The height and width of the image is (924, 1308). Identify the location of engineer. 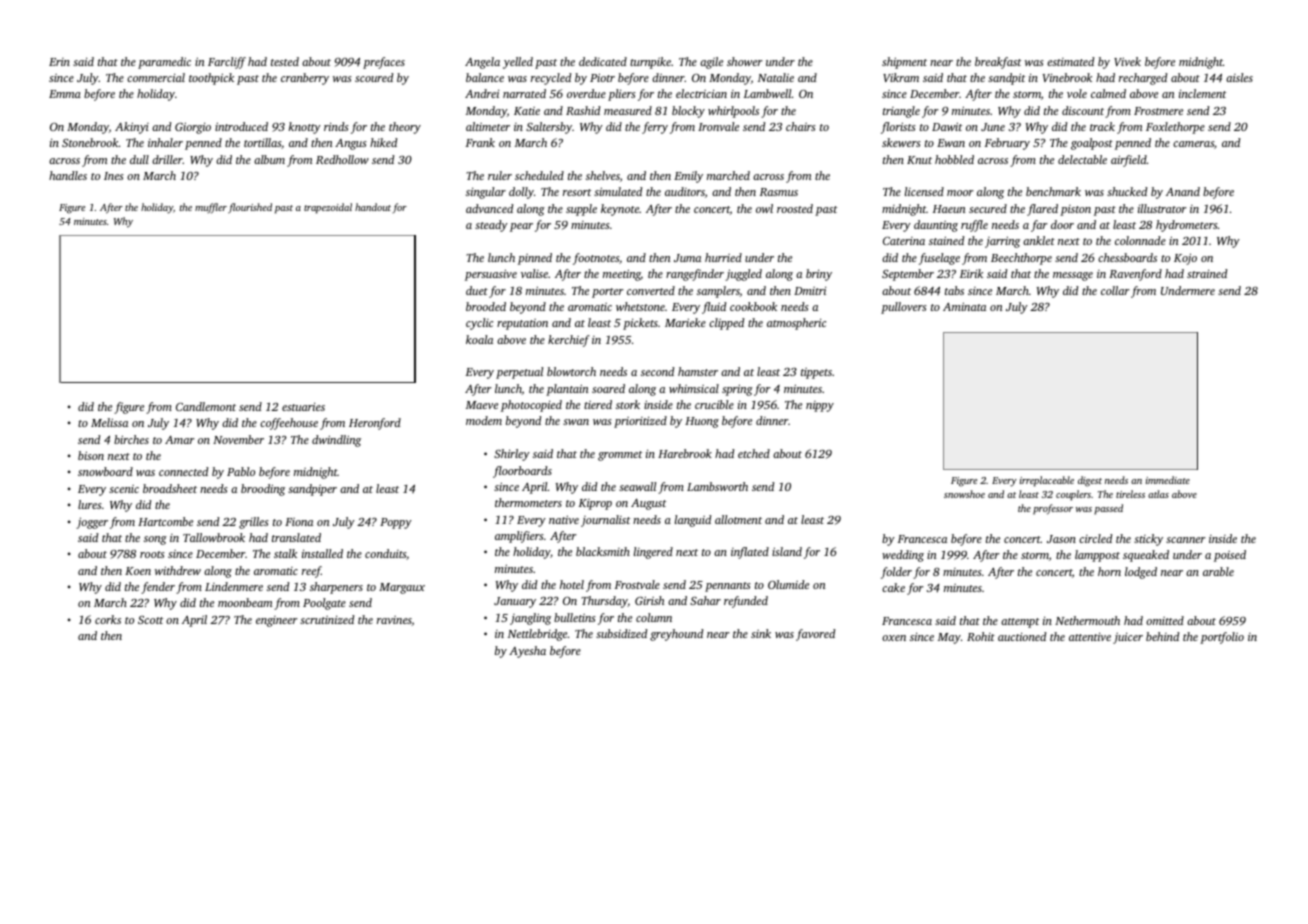
(277, 621).
